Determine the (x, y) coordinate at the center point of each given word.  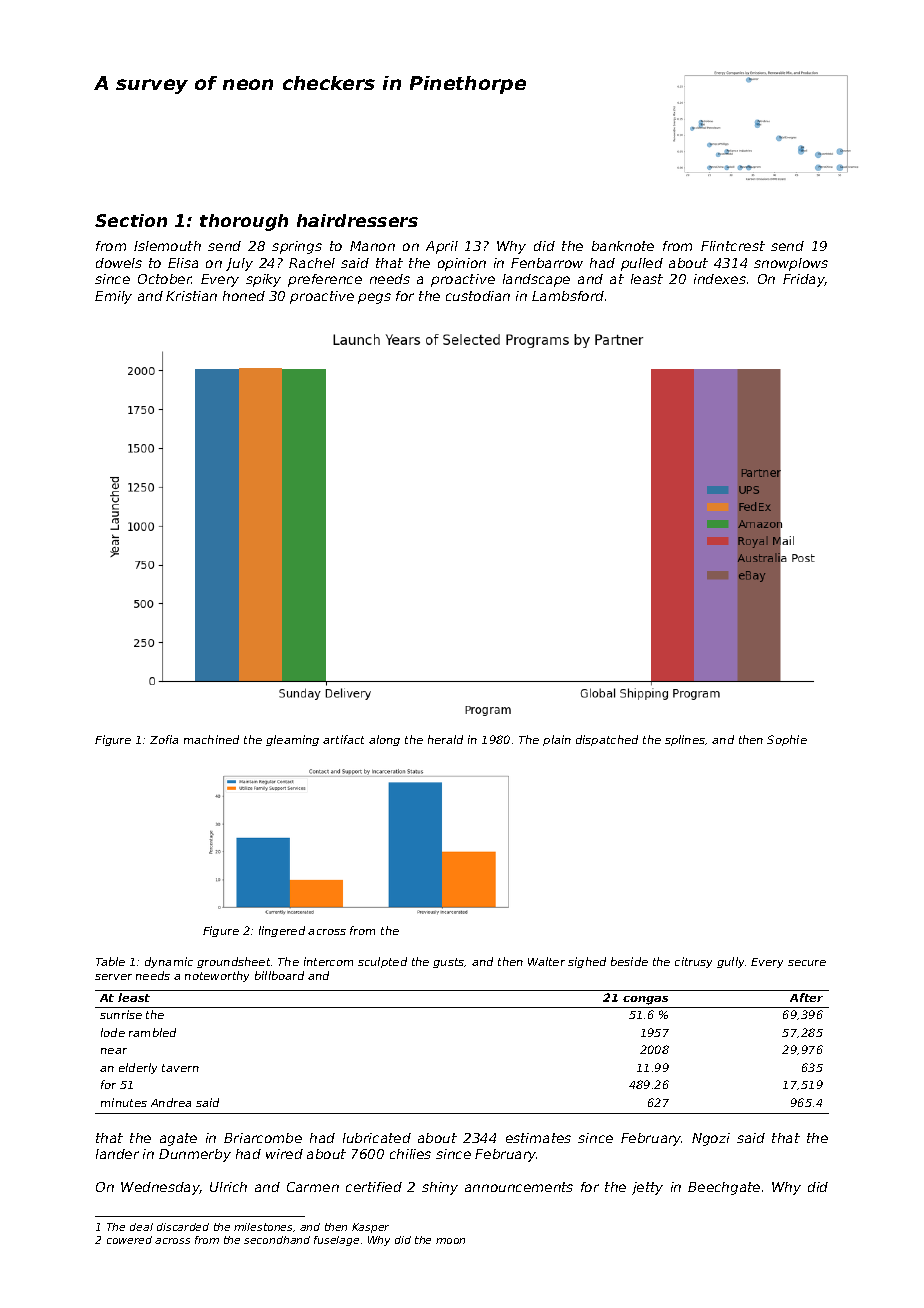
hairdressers (357, 220)
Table (110, 961)
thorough (244, 222)
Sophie (787, 740)
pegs (374, 298)
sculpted (382, 962)
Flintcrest (733, 246)
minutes (124, 1102)
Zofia (164, 739)
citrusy (693, 962)
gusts (449, 963)
